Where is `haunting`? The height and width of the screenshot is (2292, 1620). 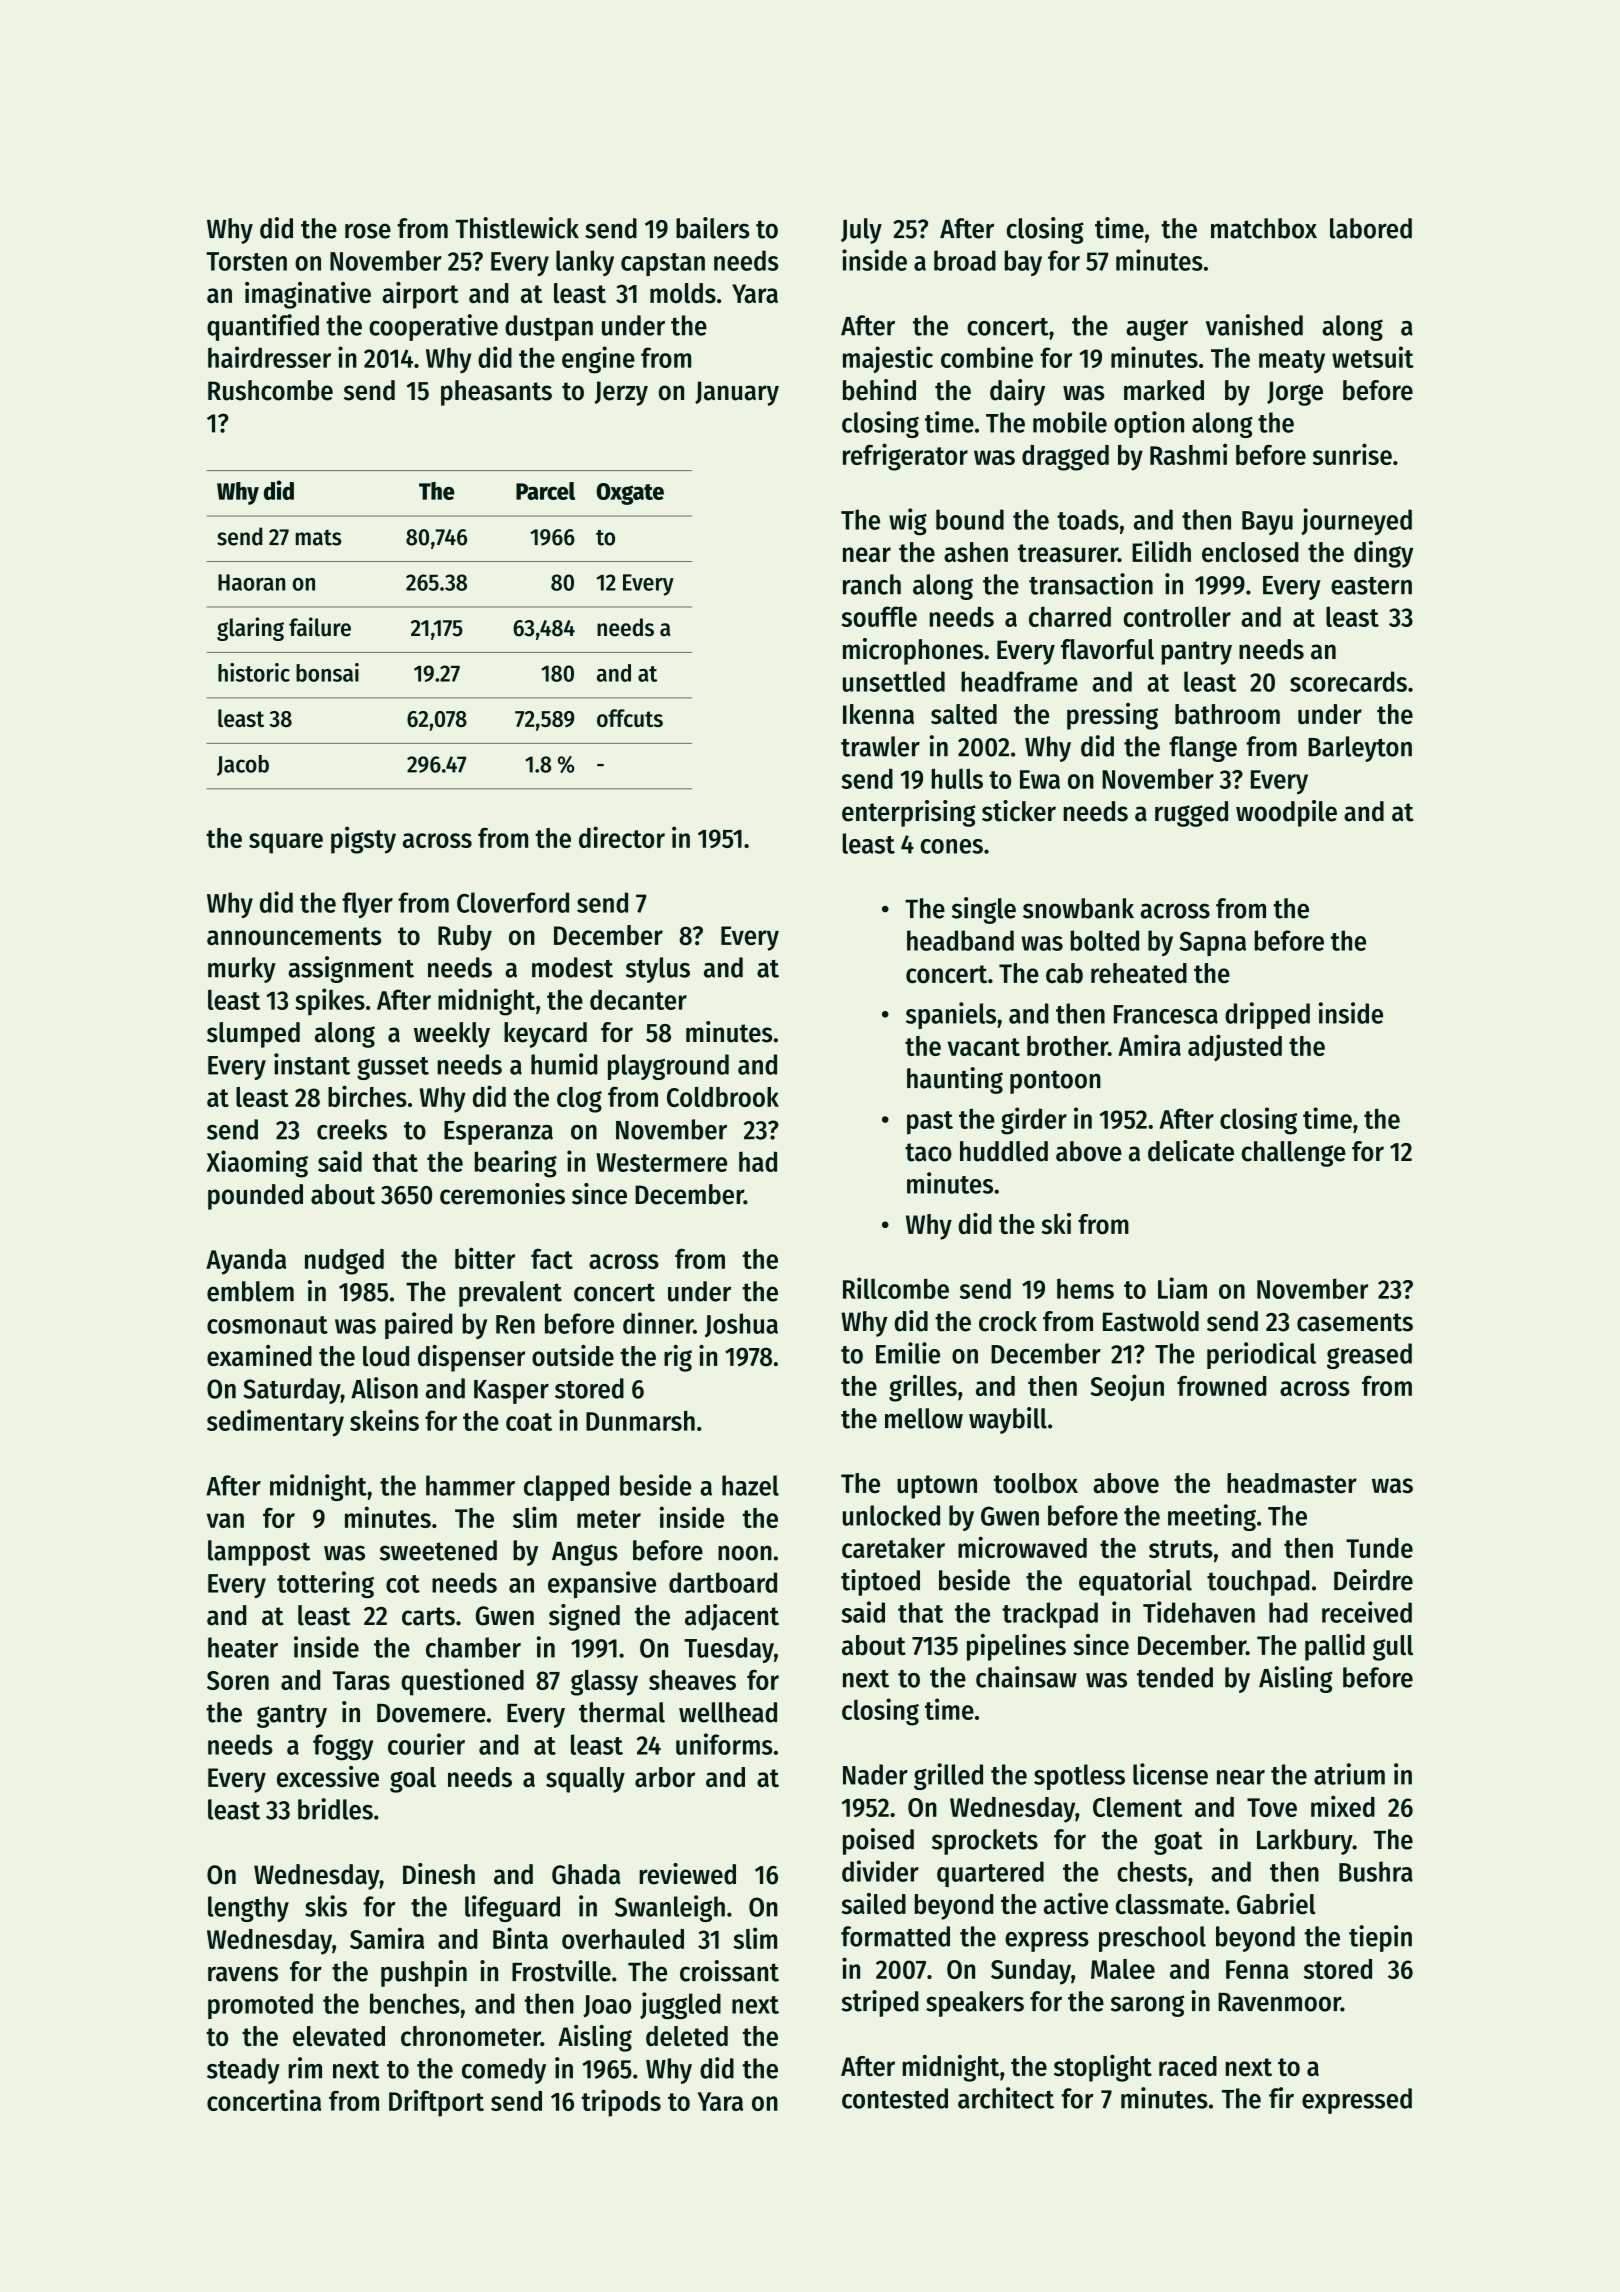
haunting is located at coordinates (955, 1080).
